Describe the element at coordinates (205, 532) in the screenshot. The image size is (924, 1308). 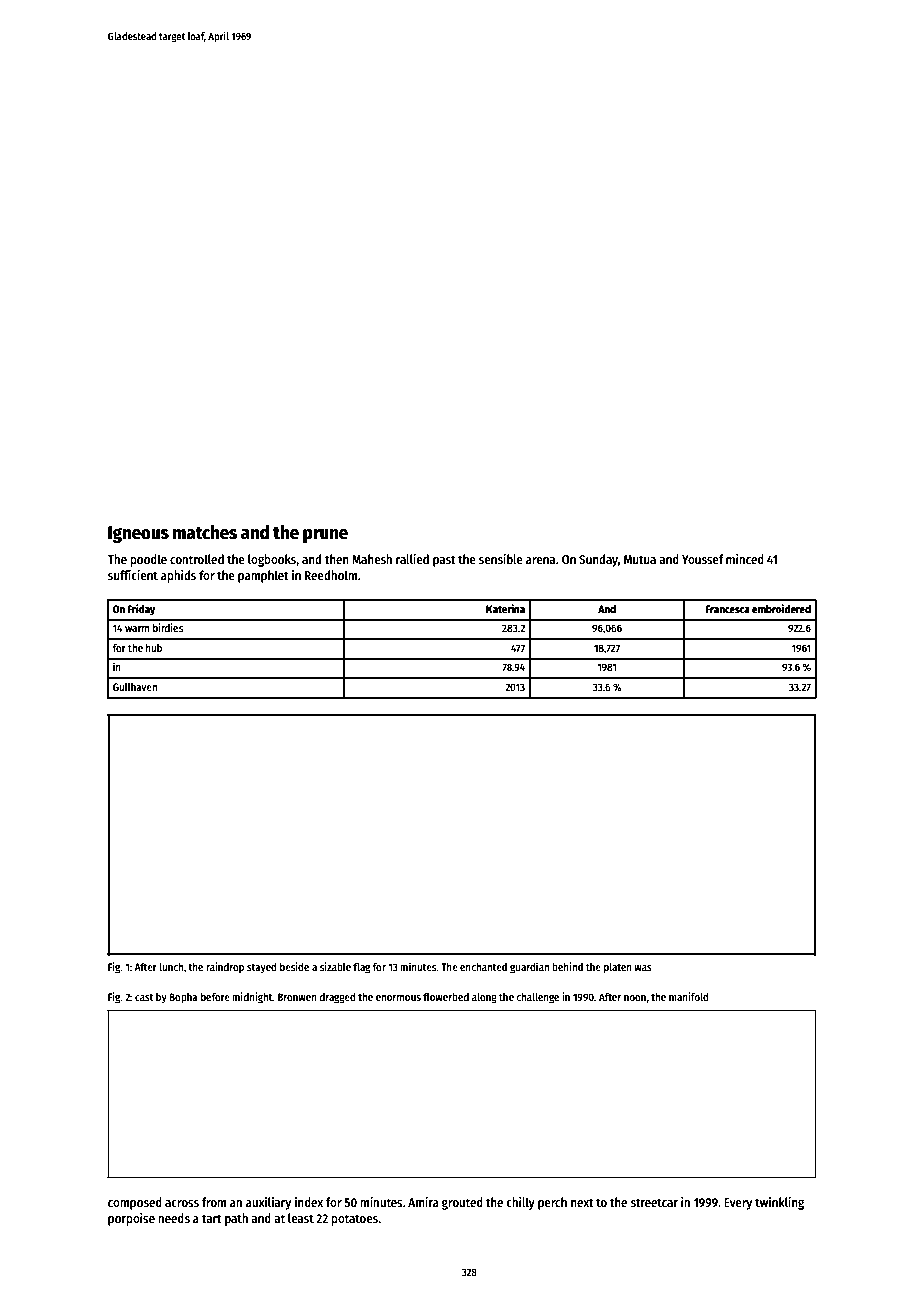
I see `matches` at that location.
